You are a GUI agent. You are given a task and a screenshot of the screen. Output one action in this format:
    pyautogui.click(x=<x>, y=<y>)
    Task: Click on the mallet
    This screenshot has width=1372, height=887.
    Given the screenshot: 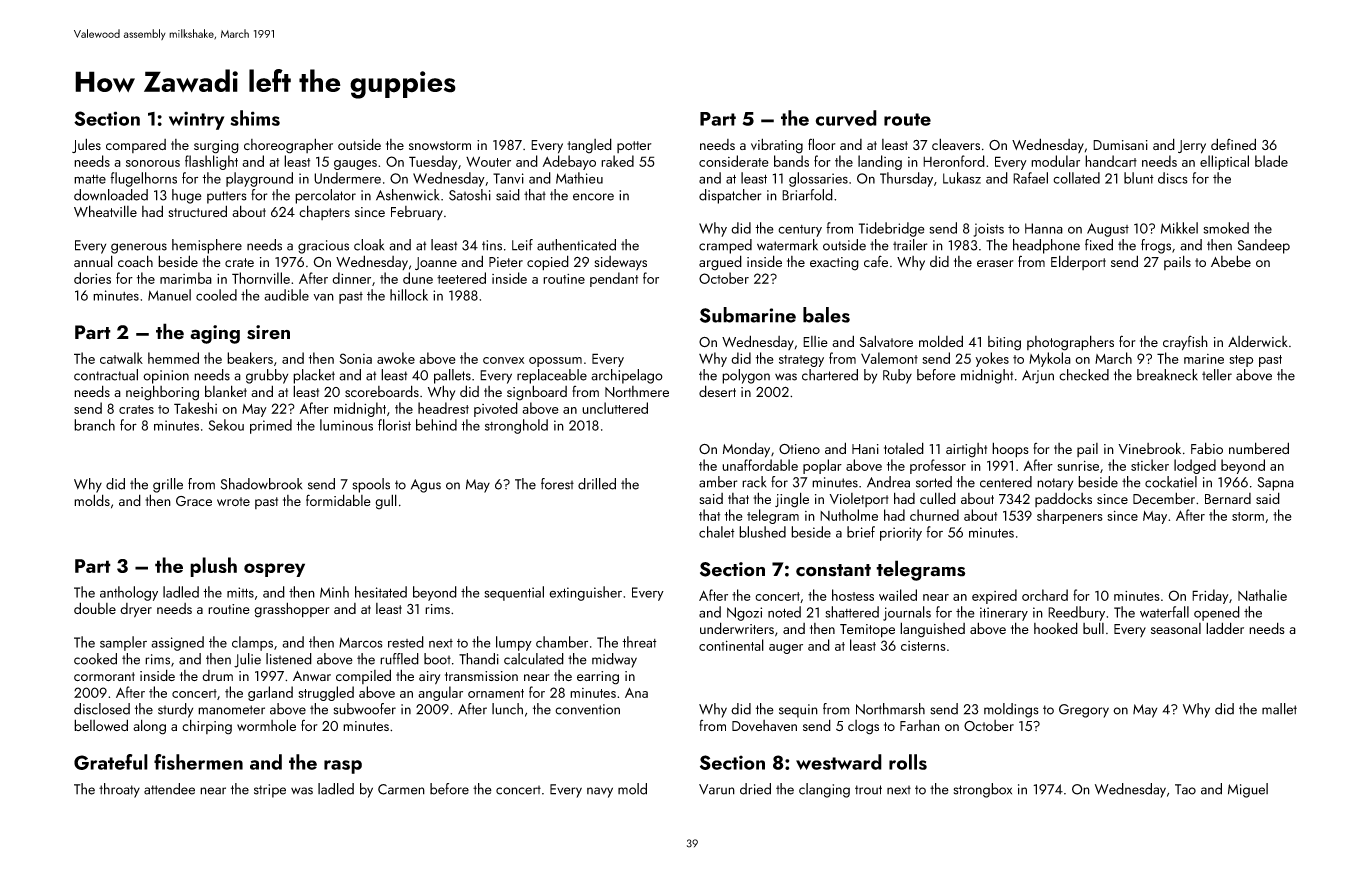 What is the action you would take?
    pyautogui.click(x=1279, y=709)
